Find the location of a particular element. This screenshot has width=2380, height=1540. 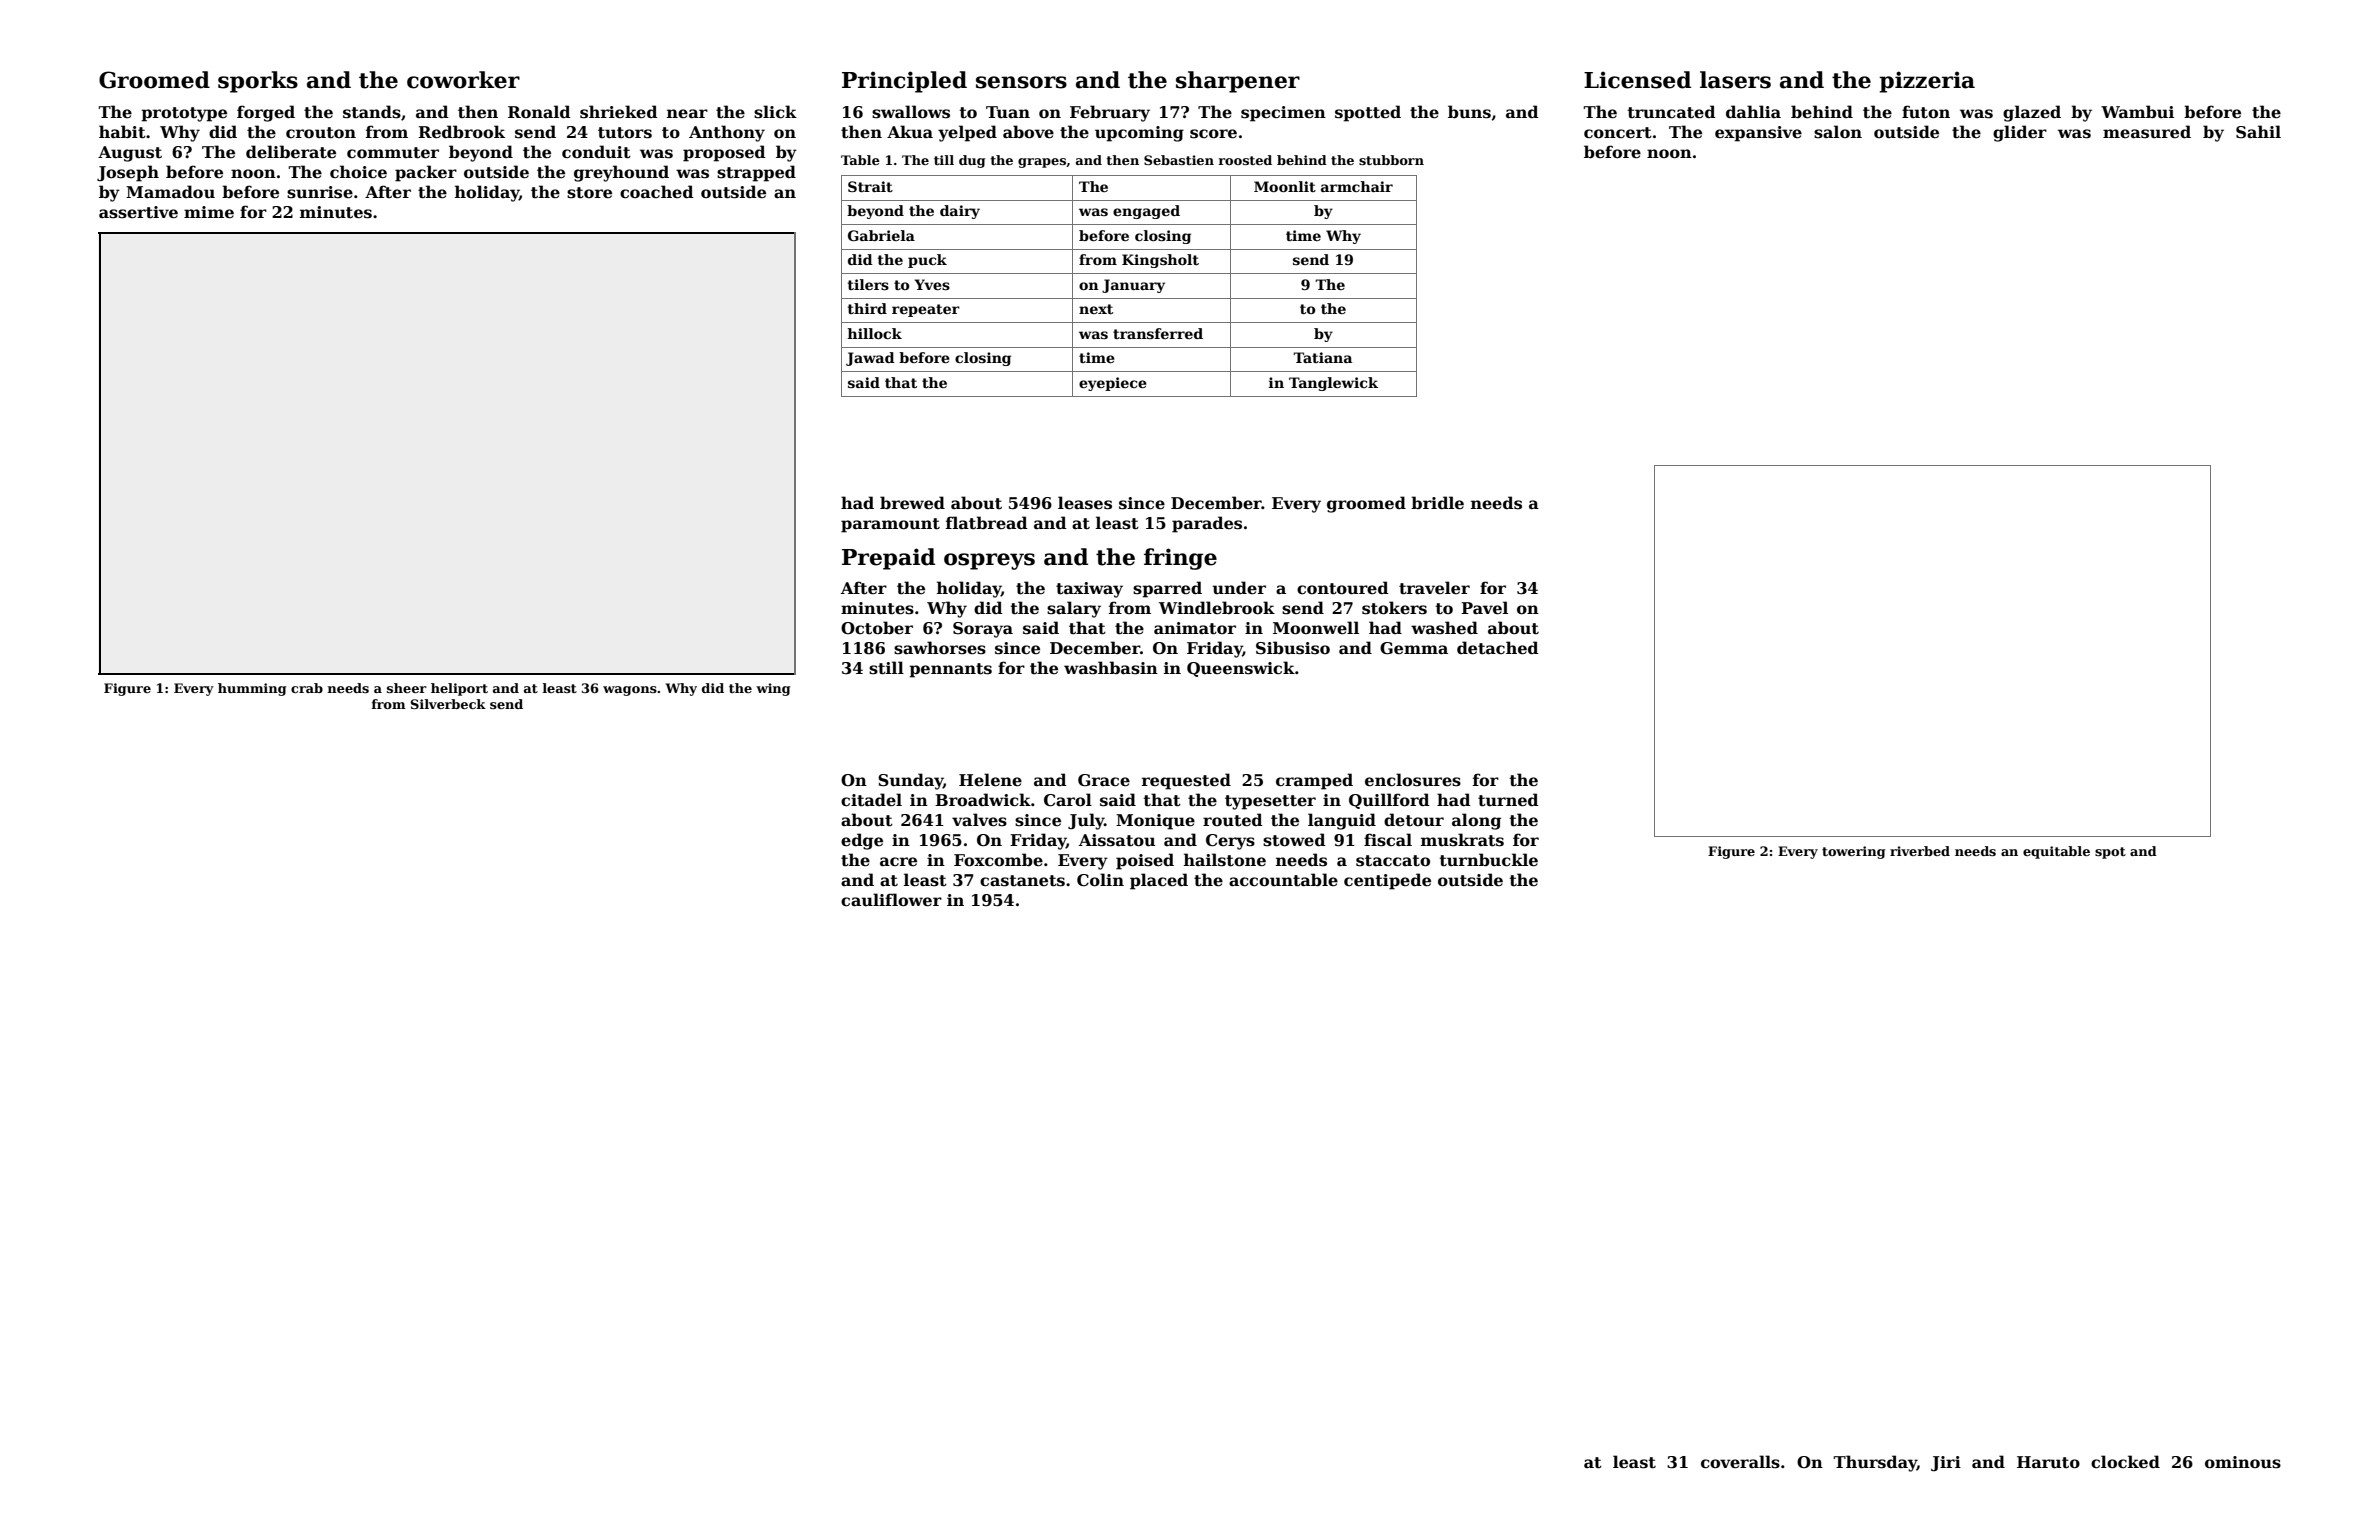

Tanglewick is located at coordinates (1333, 384).
